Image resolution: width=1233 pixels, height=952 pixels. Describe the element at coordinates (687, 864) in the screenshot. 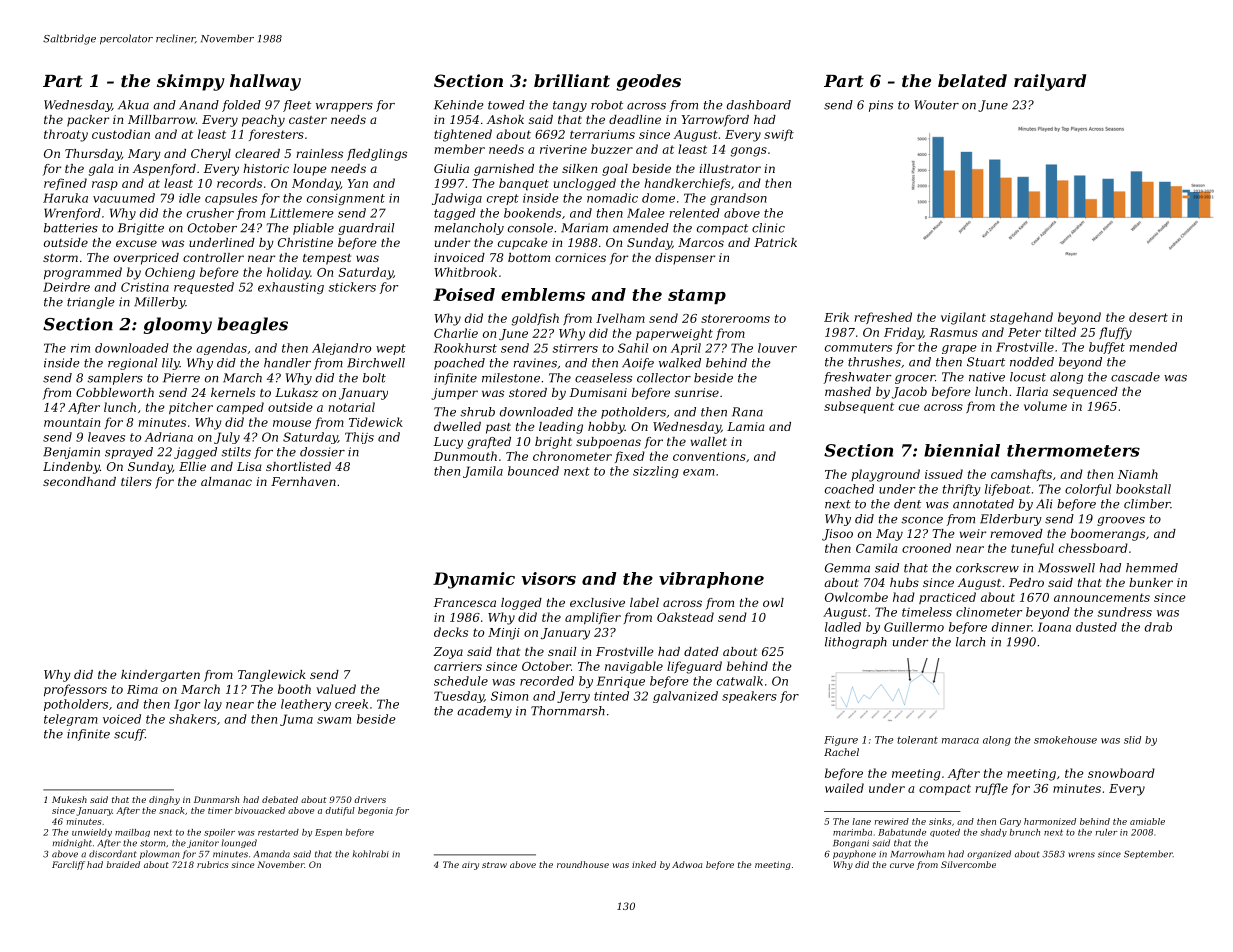

I see `Adwoa` at that location.
